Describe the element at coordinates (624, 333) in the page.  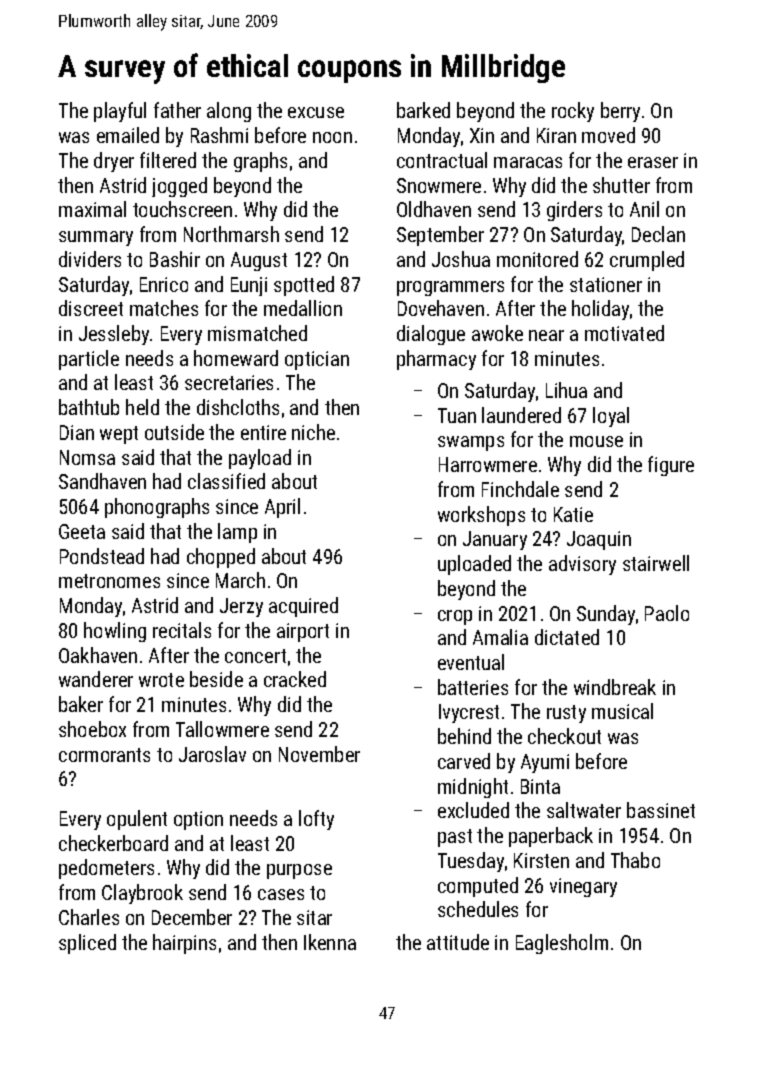
I see `motivated` at that location.
